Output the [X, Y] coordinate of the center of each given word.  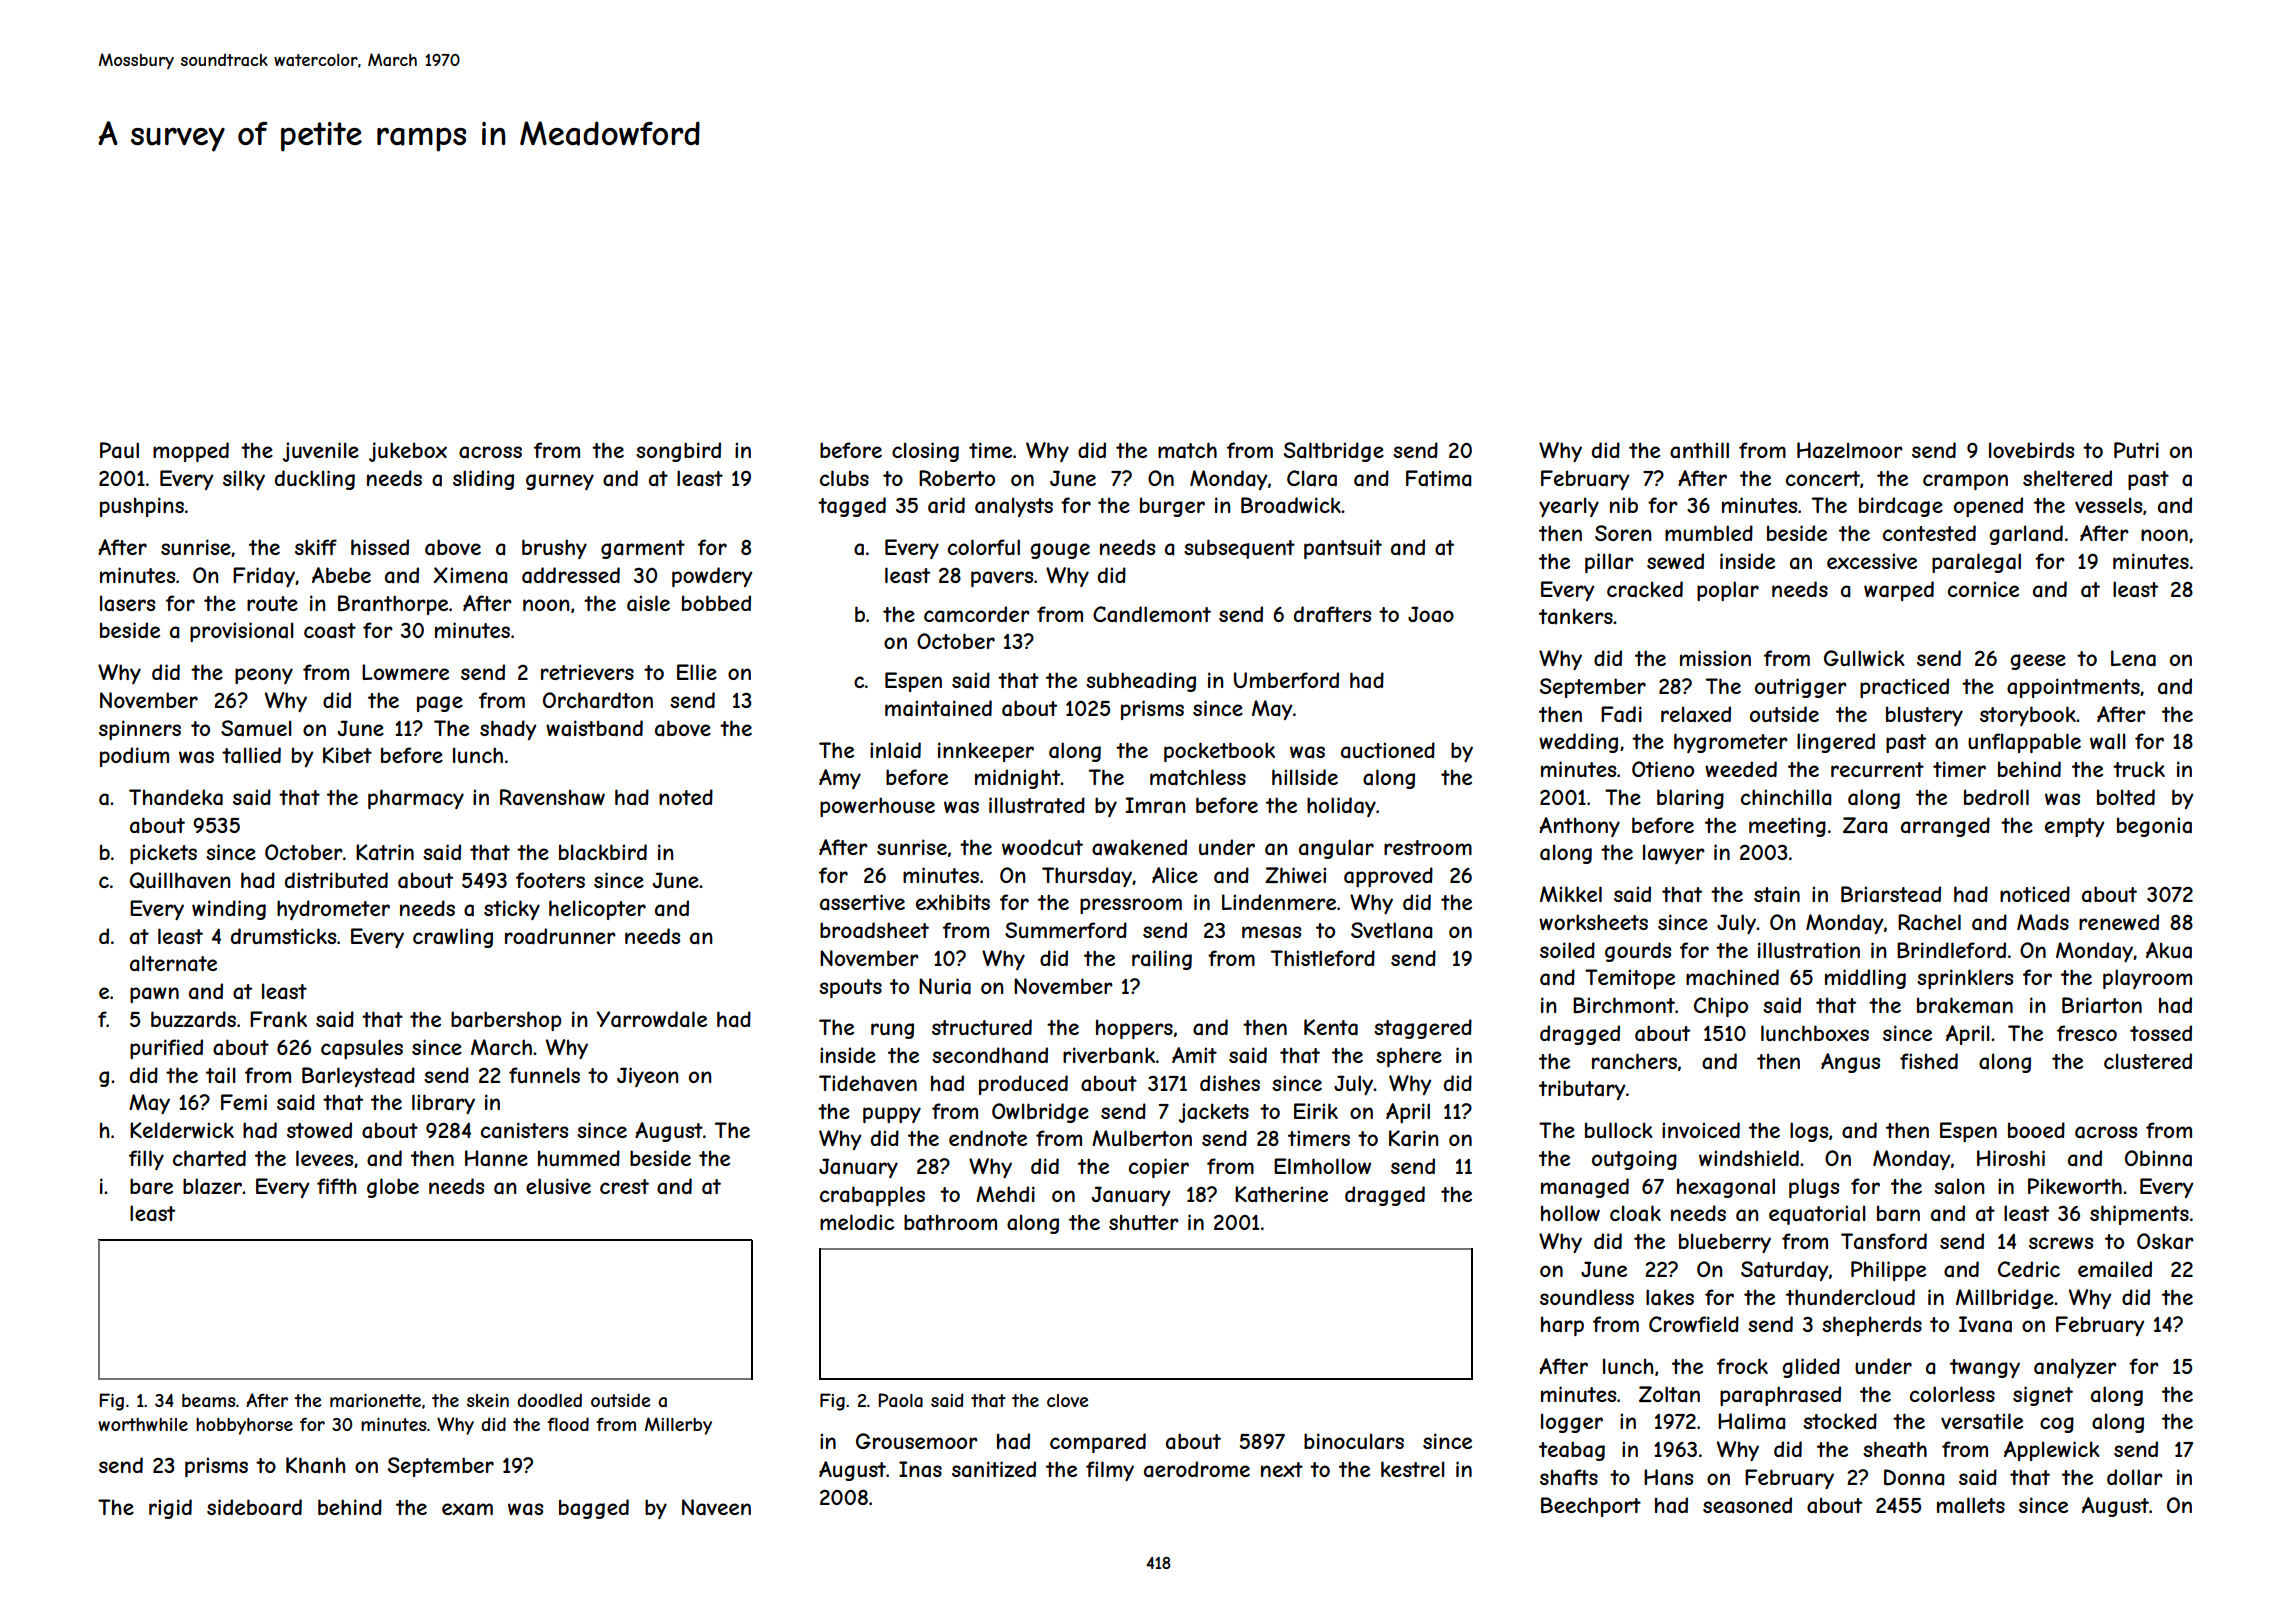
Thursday [1087, 877]
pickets [163, 854]
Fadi [1621, 714]
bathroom [950, 1222]
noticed [2035, 894]
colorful [984, 547]
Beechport [1591, 1507]
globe [393, 1188]
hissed [380, 547]
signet [2043, 1396]
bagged [594, 1509]
